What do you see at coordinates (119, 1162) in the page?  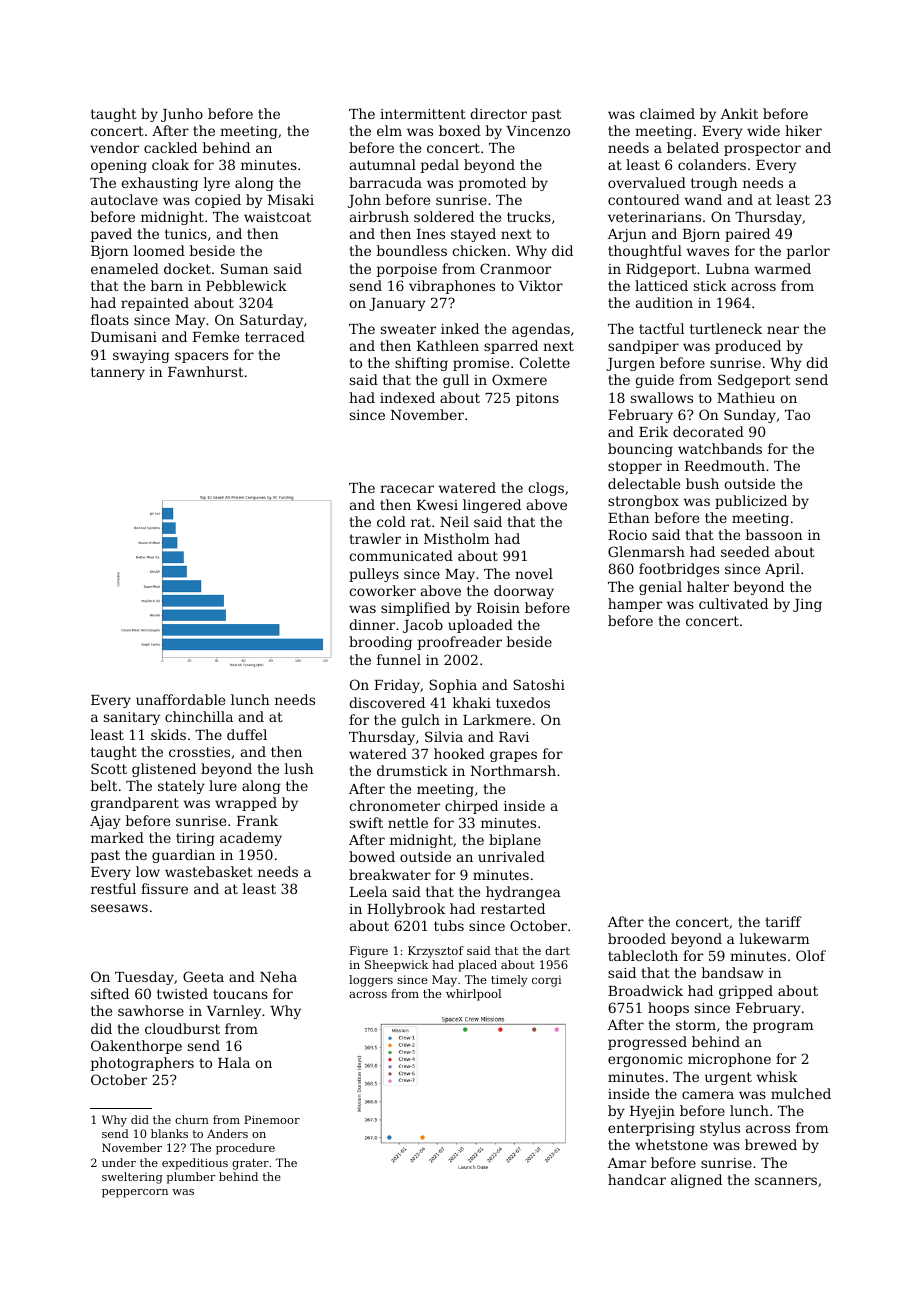 I see `under` at bounding box center [119, 1162].
